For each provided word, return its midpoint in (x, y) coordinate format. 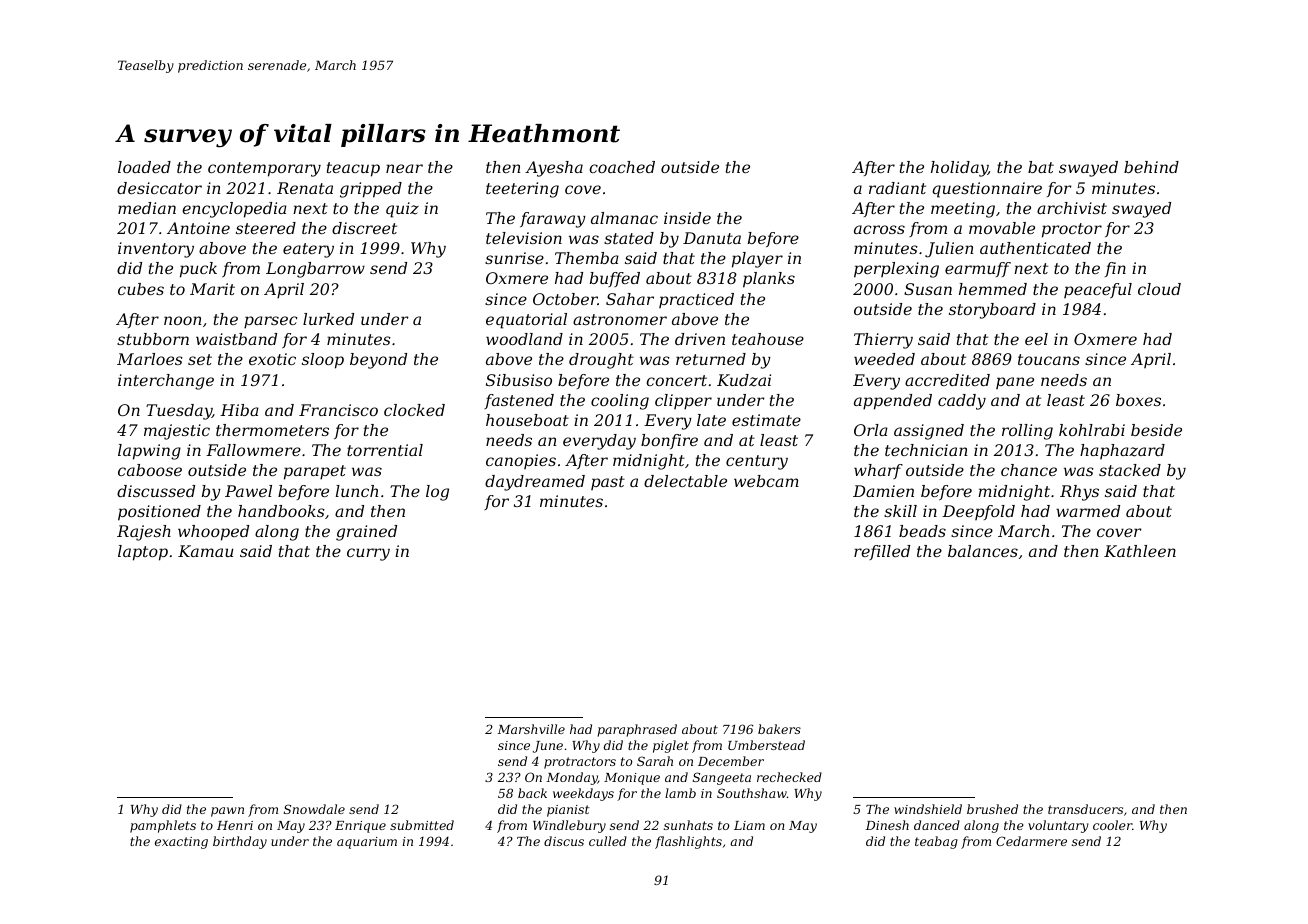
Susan (928, 289)
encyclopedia (234, 210)
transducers (1085, 809)
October (565, 299)
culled (608, 841)
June (548, 747)
